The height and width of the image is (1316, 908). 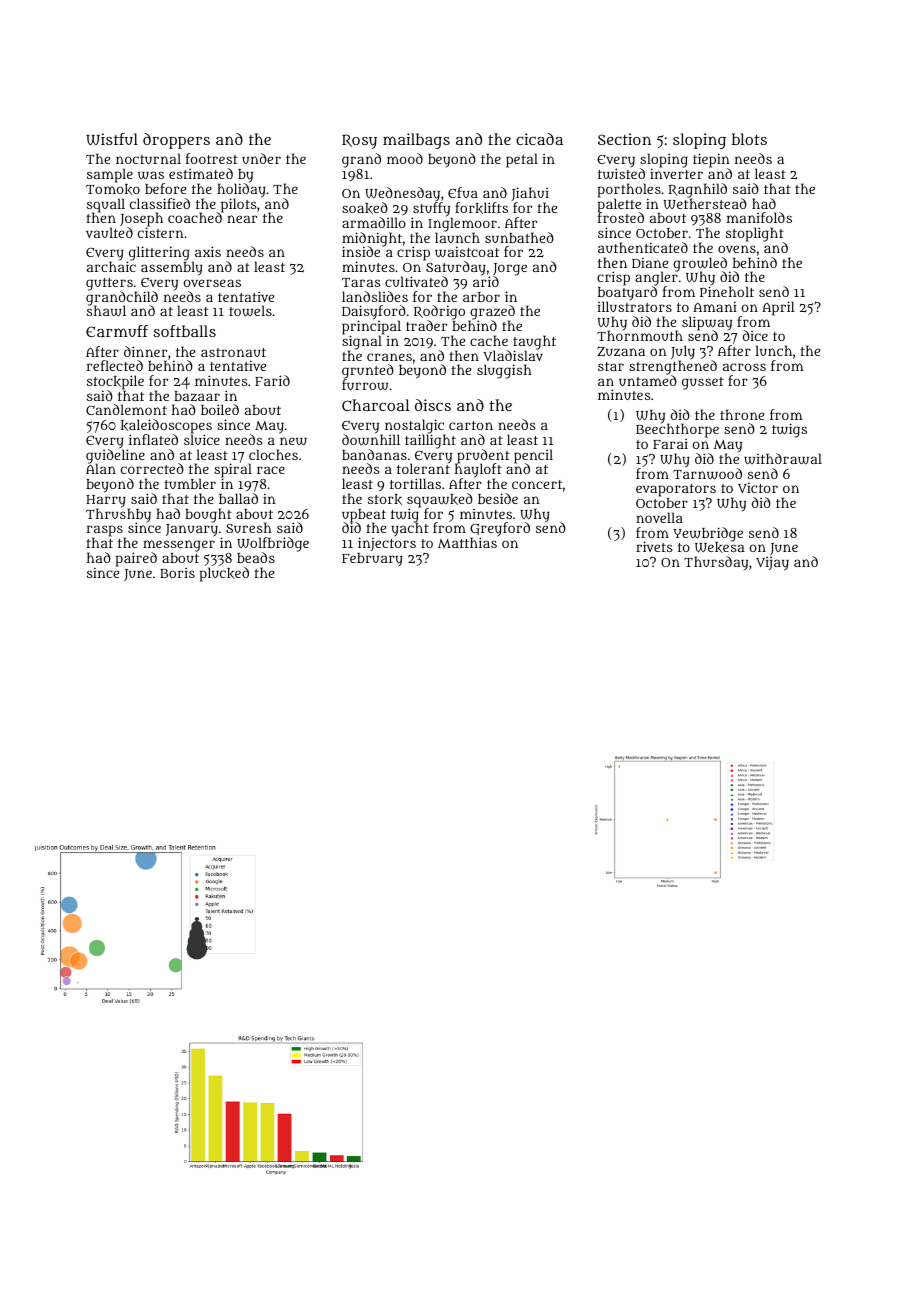 I want to click on assembly, so click(x=172, y=269).
